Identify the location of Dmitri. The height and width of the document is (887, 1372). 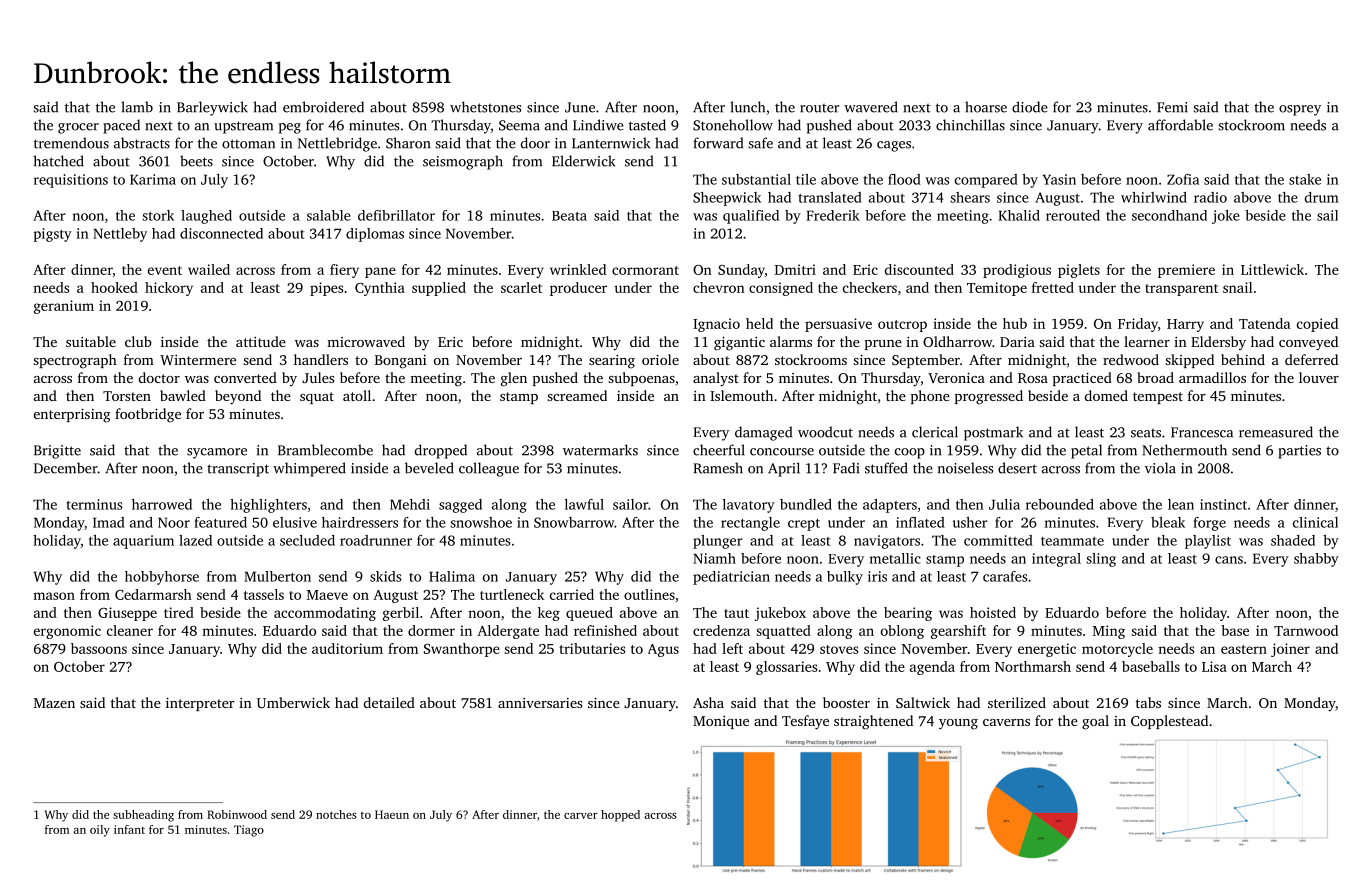
(795, 269).
